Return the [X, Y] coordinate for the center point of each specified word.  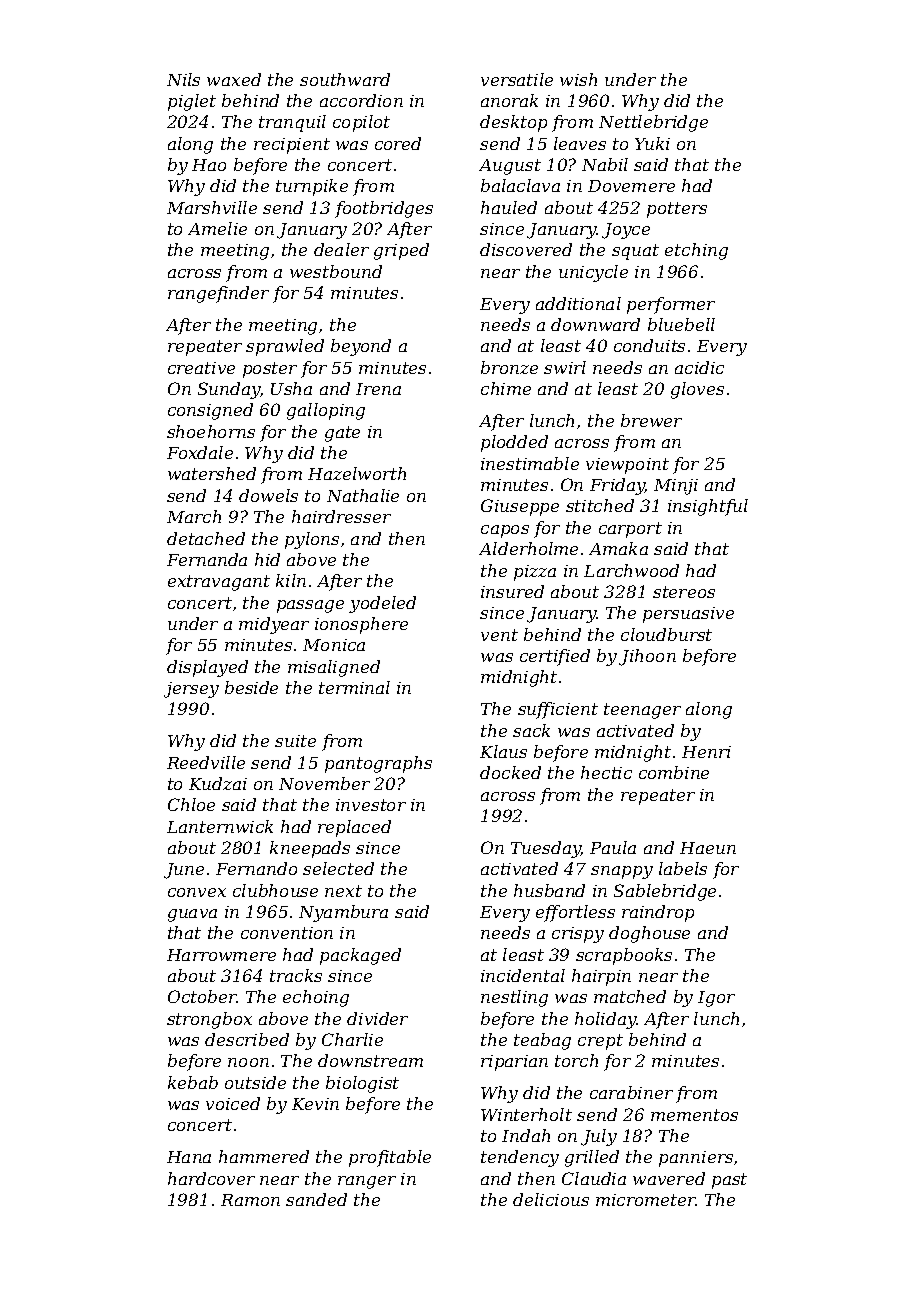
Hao [209, 165]
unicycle [593, 273]
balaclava [520, 185]
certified [555, 657]
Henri [706, 752]
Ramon [250, 1200]
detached [206, 538]
